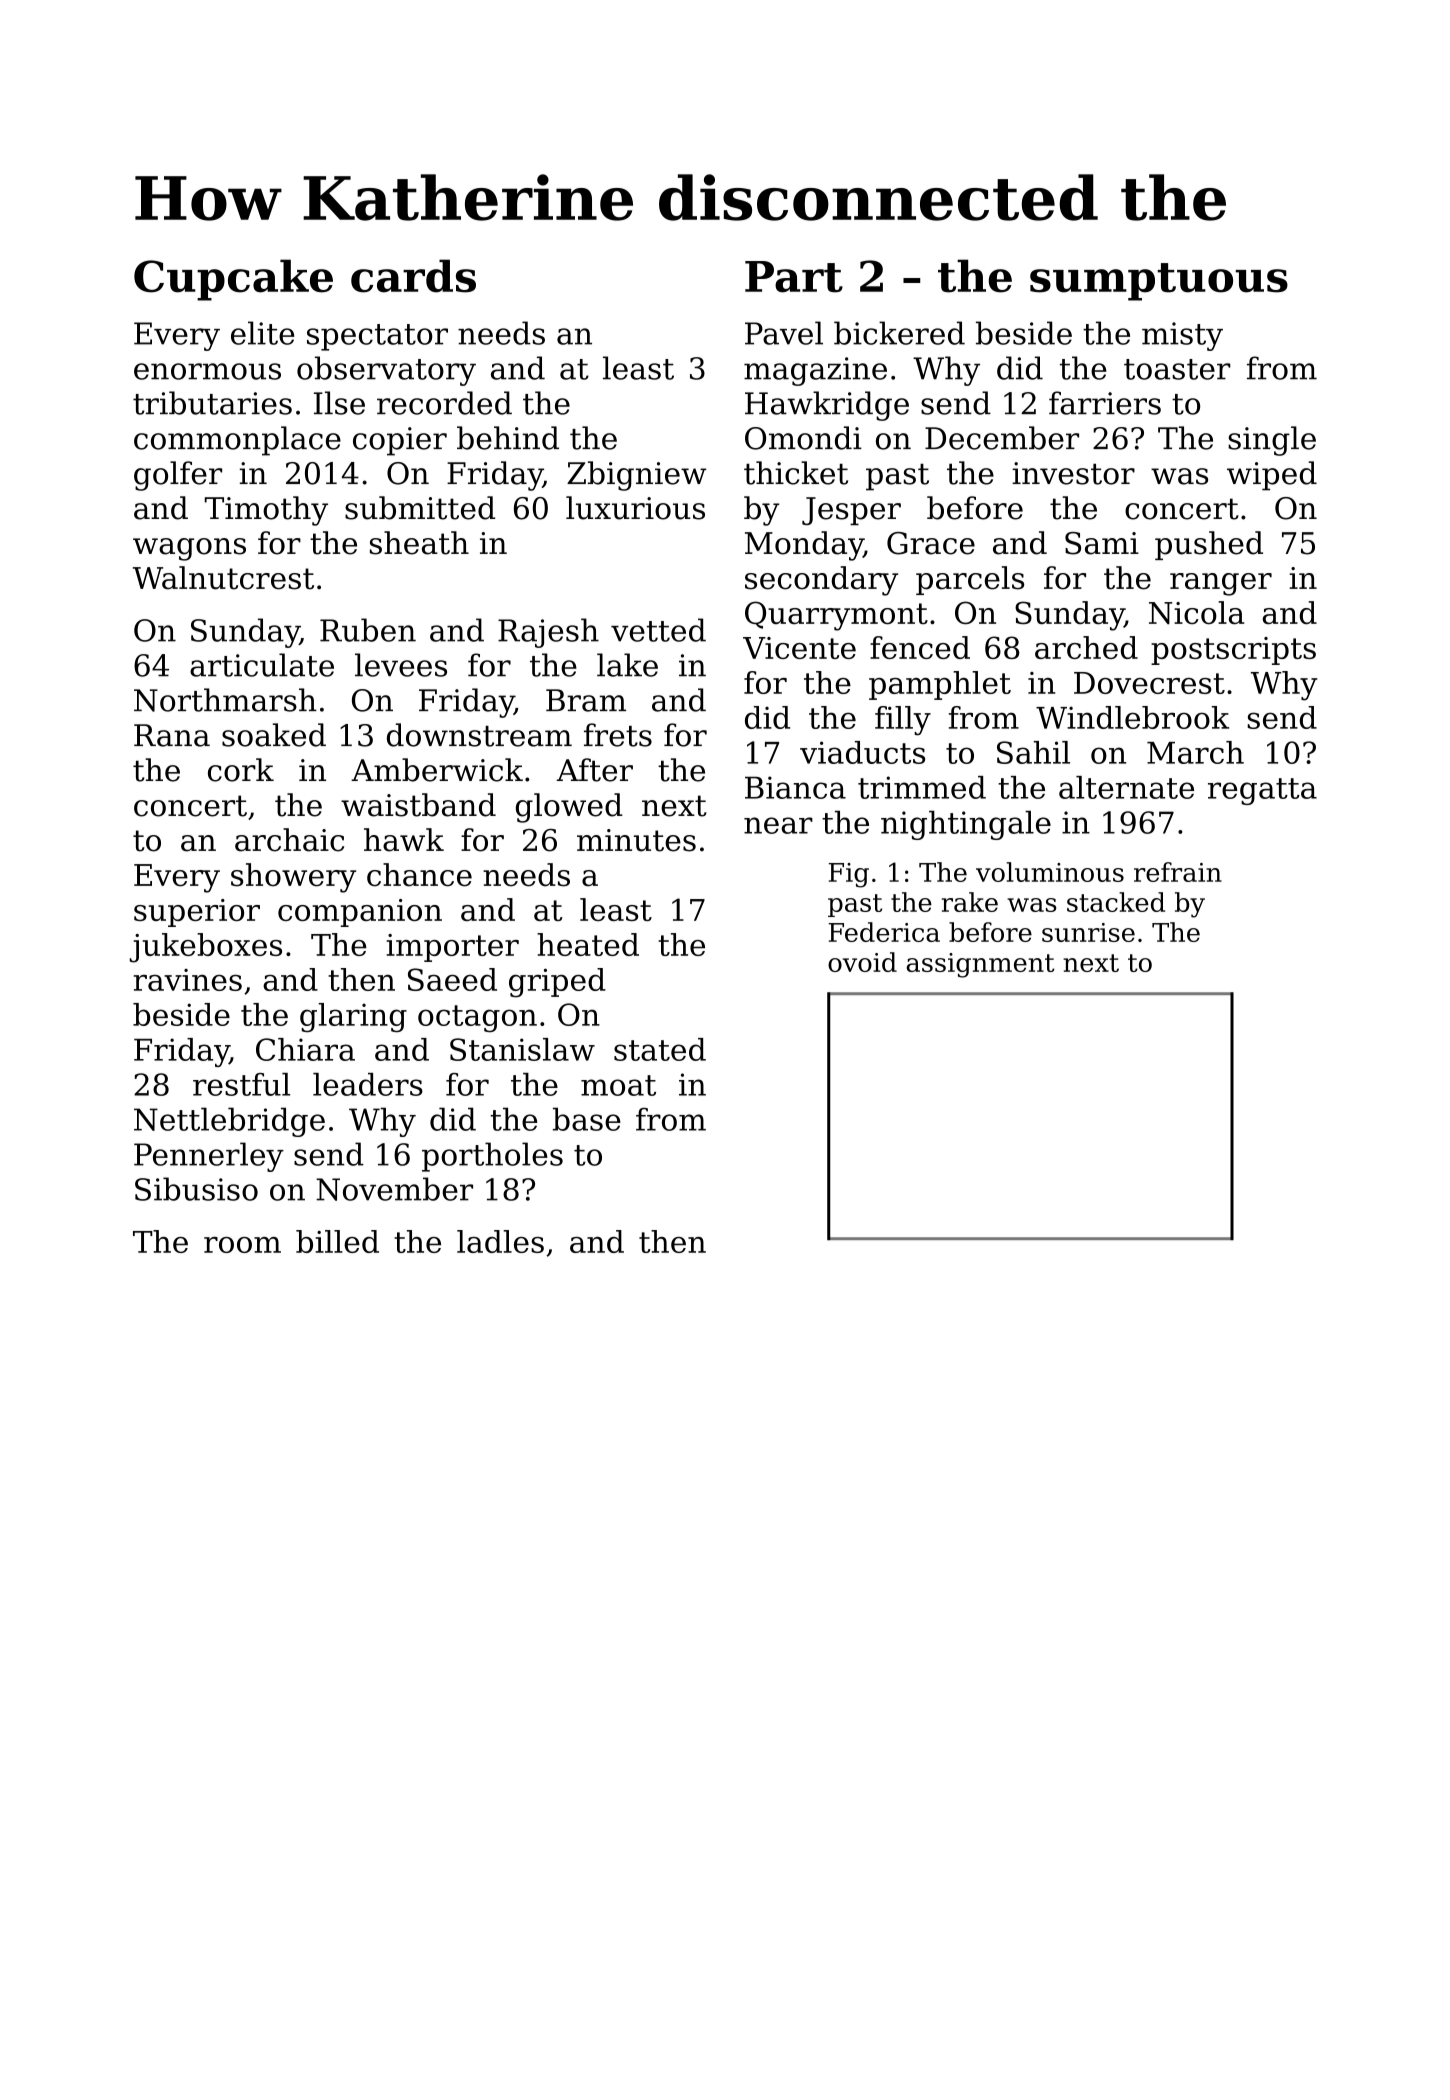  I want to click on Part, so click(794, 277).
